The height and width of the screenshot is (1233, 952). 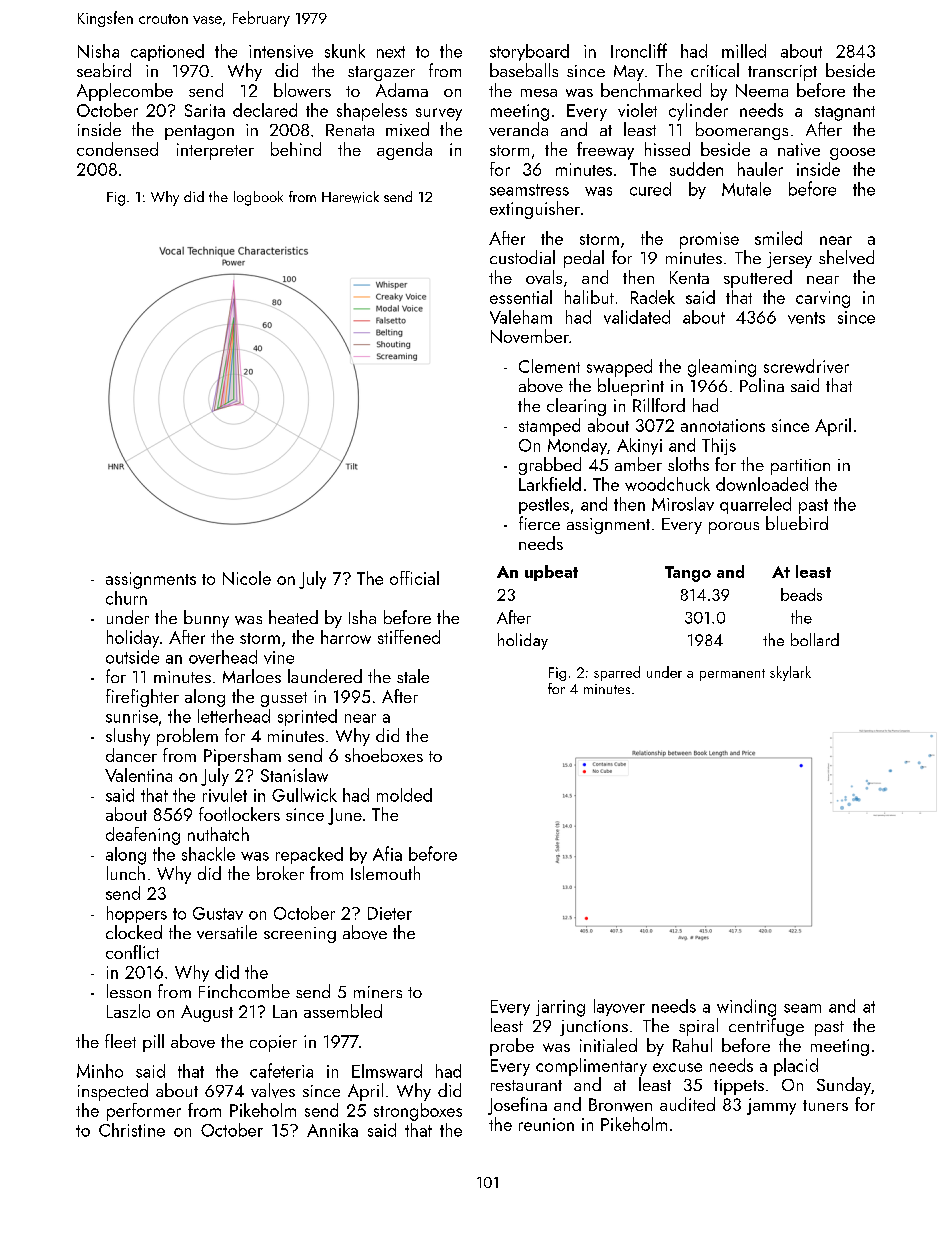 What do you see at coordinates (409, 637) in the screenshot?
I see `stiffened` at bounding box center [409, 637].
